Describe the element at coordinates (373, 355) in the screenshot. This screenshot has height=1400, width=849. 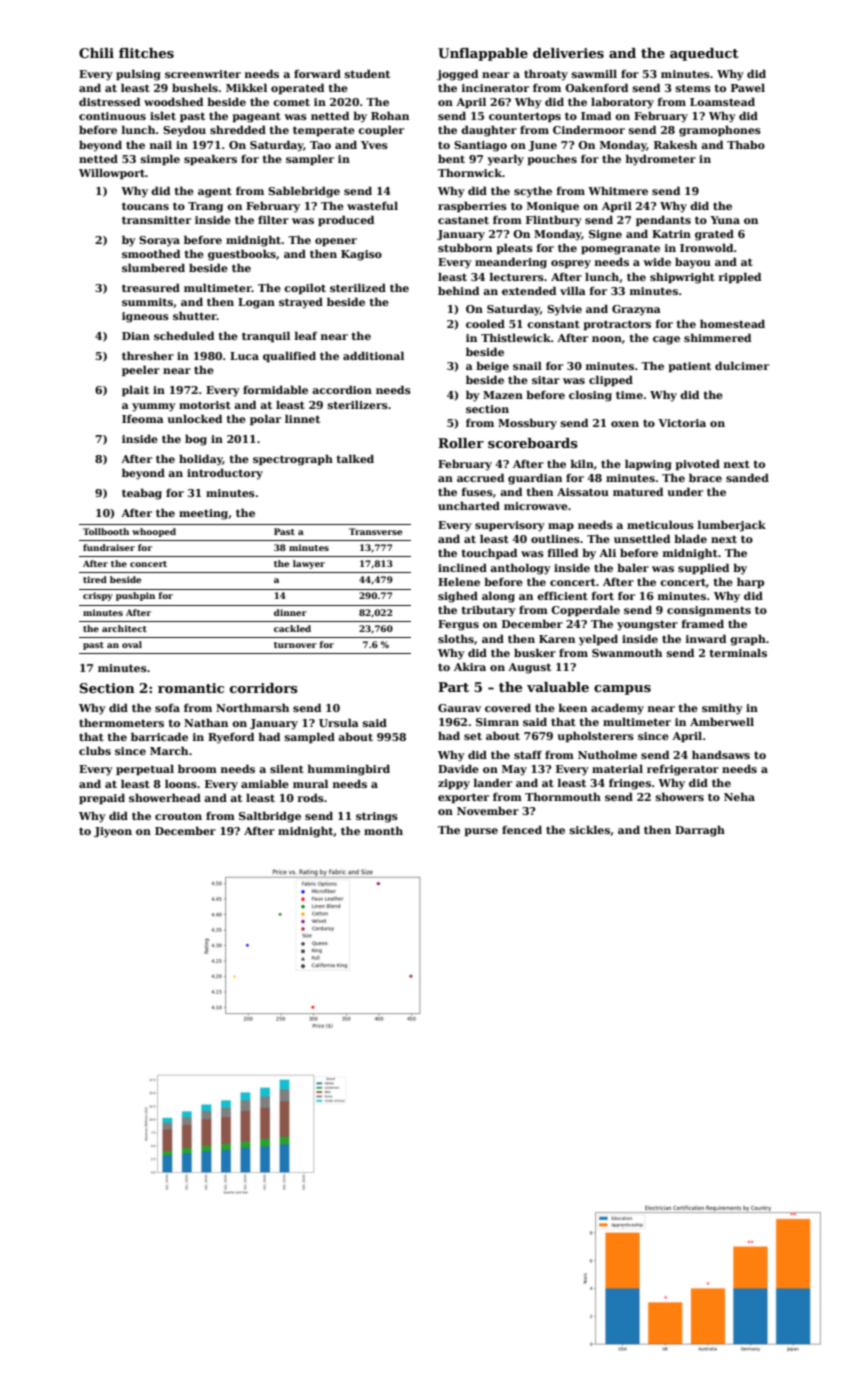
I see `additional` at that location.
